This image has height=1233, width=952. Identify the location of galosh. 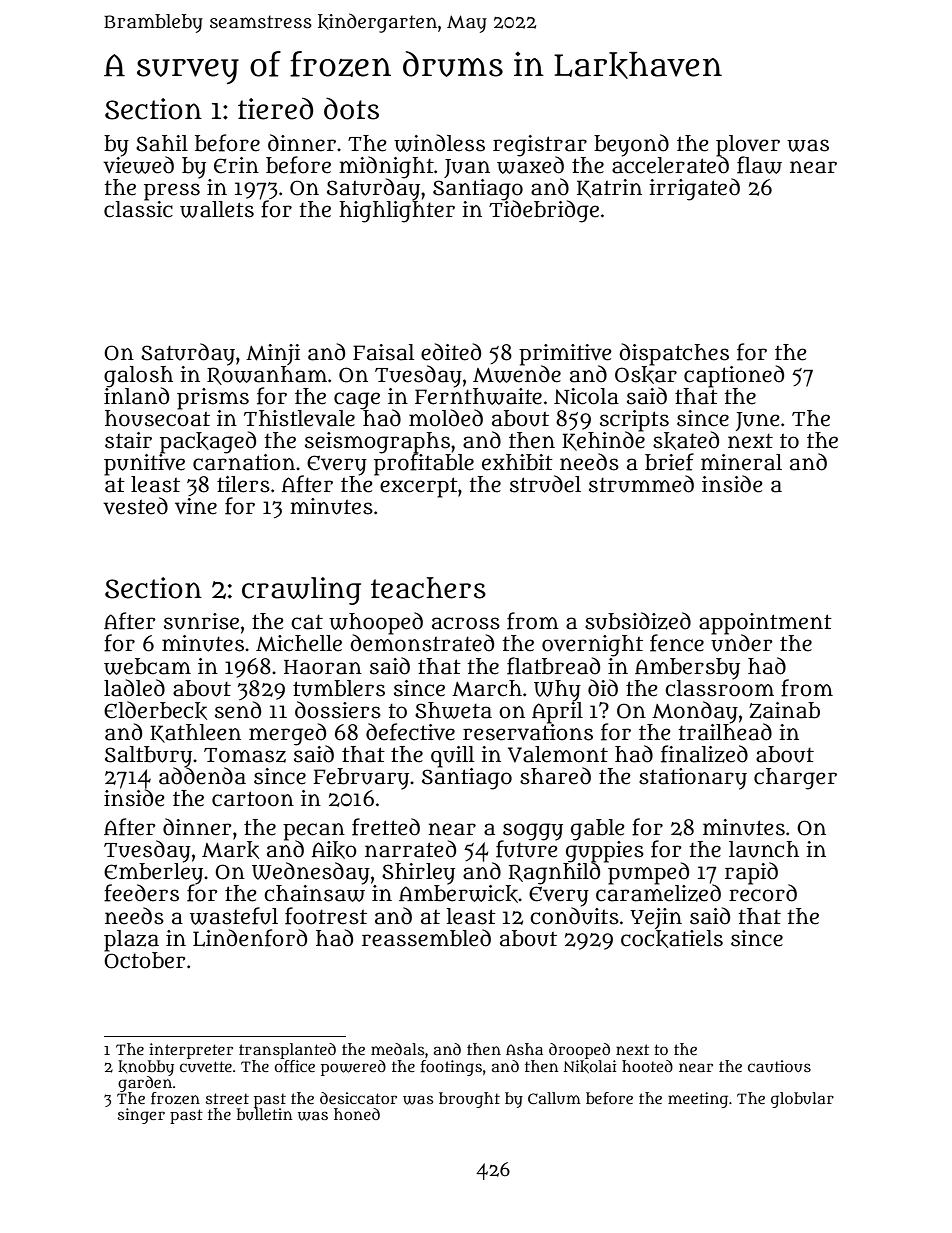
(138, 376).
